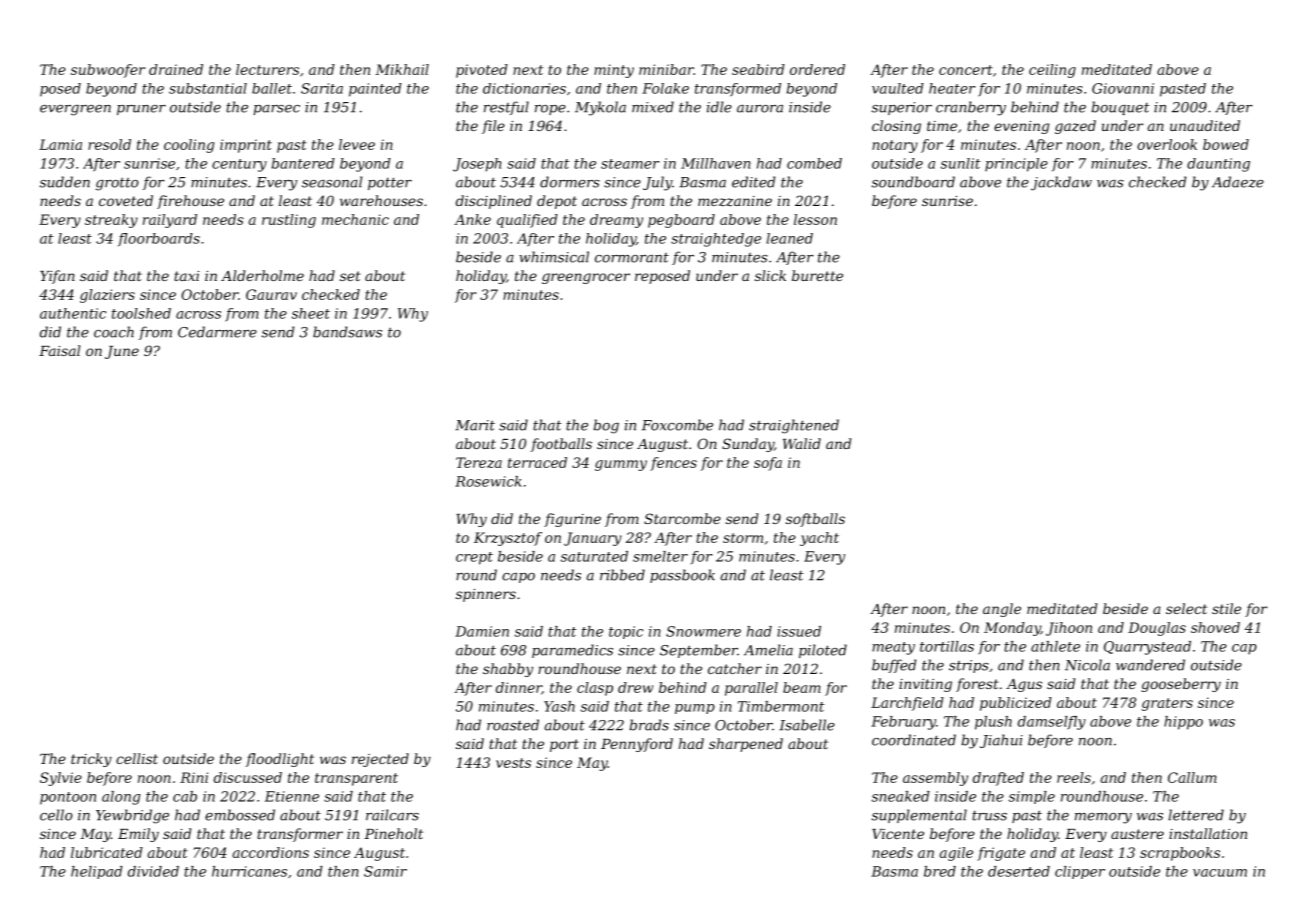 This document has width=1308, height=924. I want to click on straightened, so click(794, 426).
